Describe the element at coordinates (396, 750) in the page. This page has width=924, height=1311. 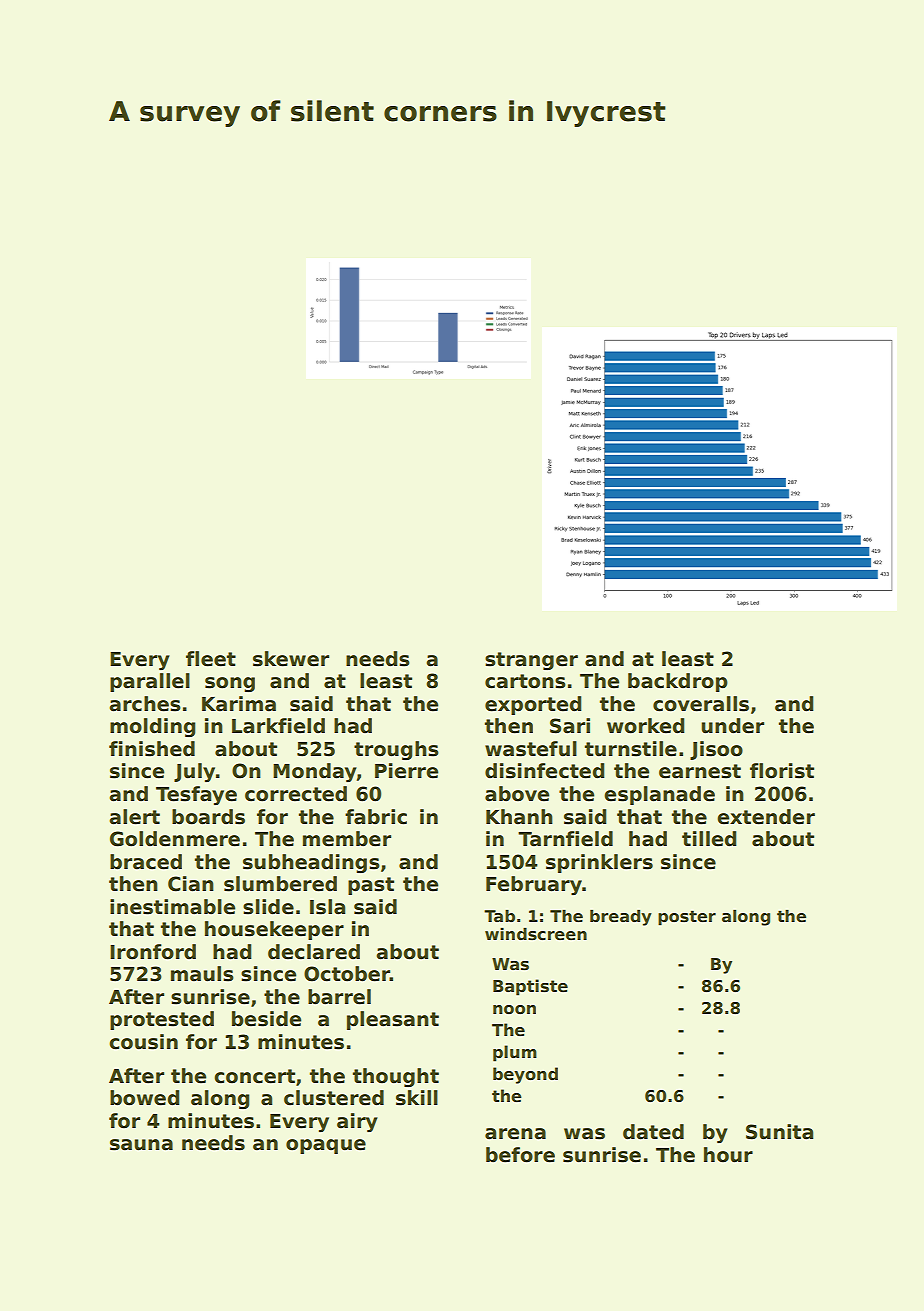
I see `troughs` at that location.
